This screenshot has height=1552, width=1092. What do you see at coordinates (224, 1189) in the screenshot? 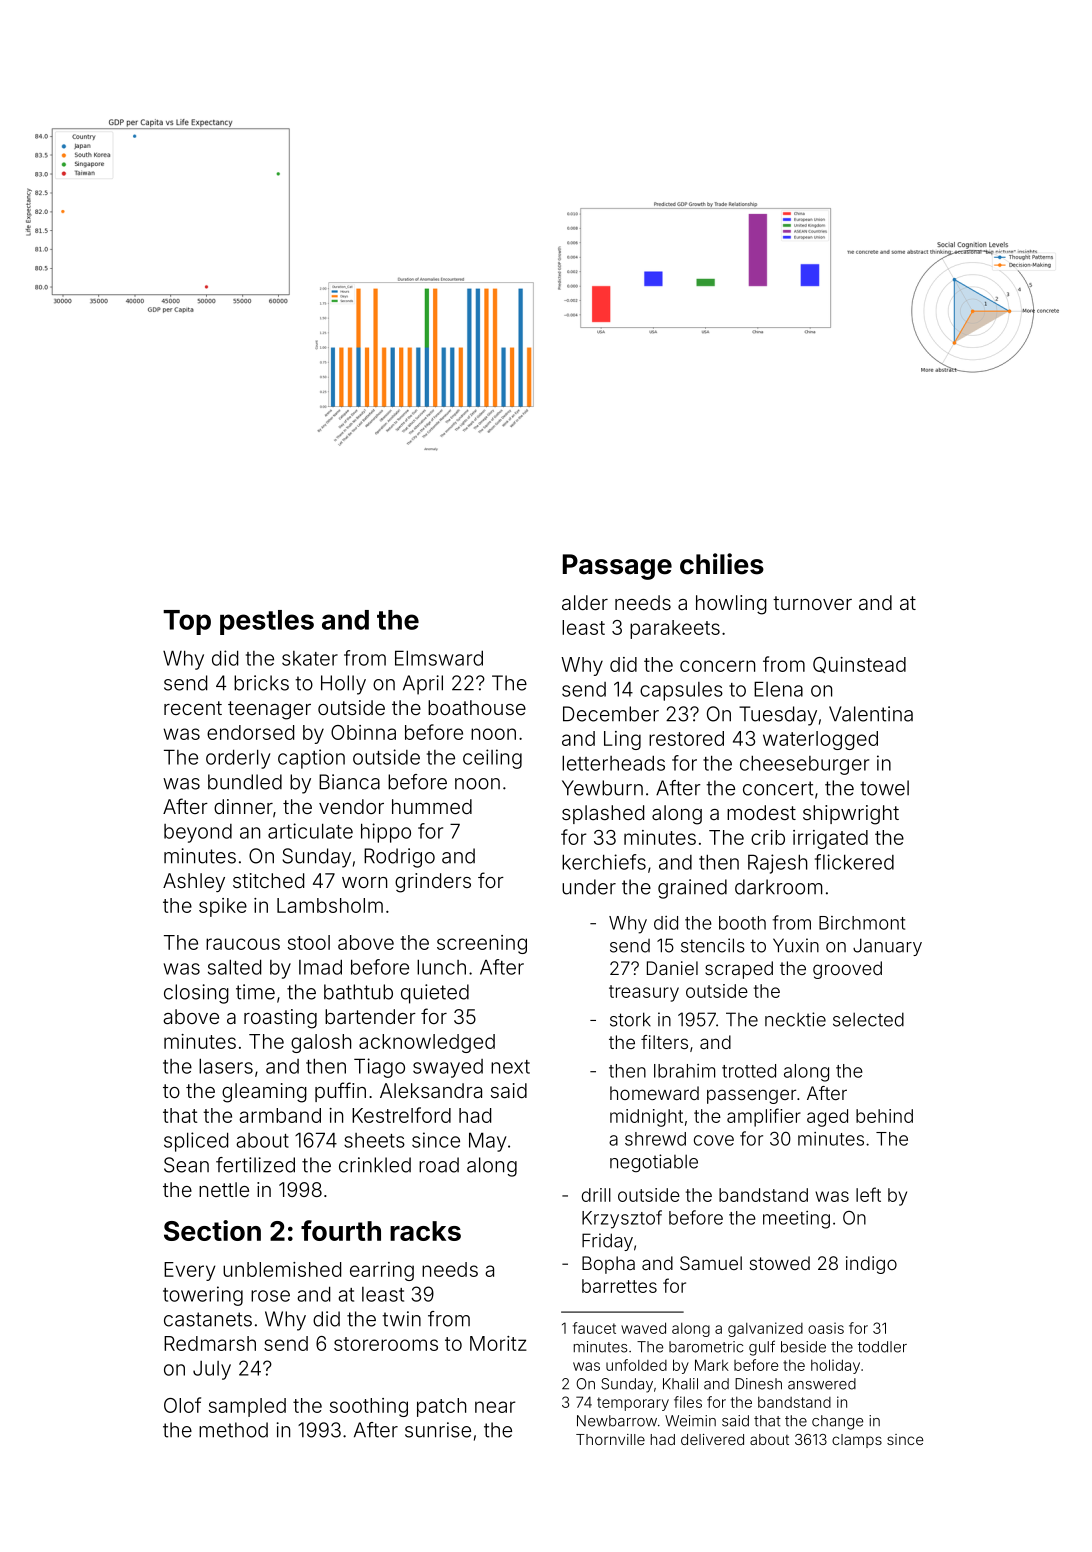
I see `nettle` at bounding box center [224, 1189].
